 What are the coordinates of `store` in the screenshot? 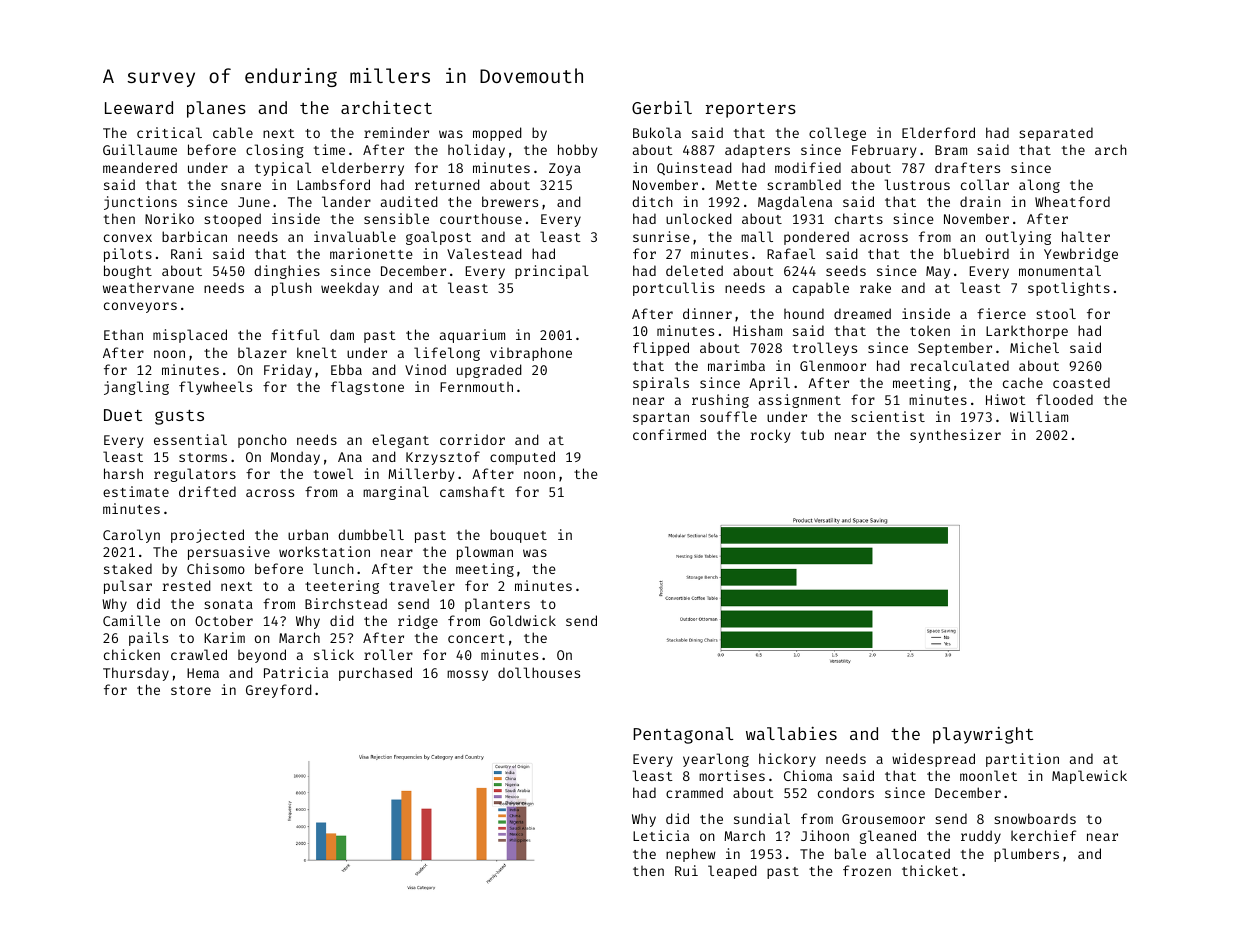 It's located at (191, 690).
